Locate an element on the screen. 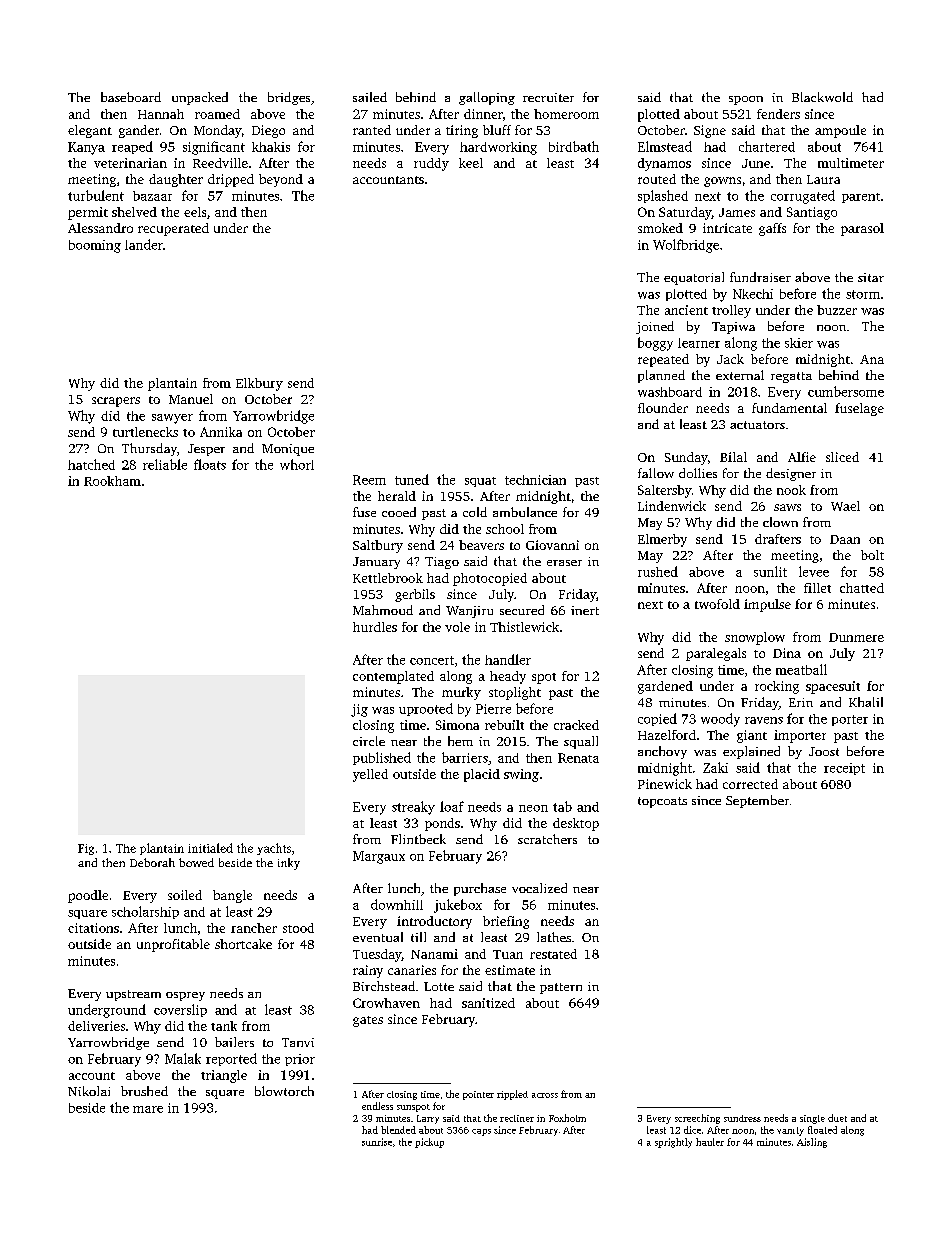  bridges is located at coordinates (289, 98).
